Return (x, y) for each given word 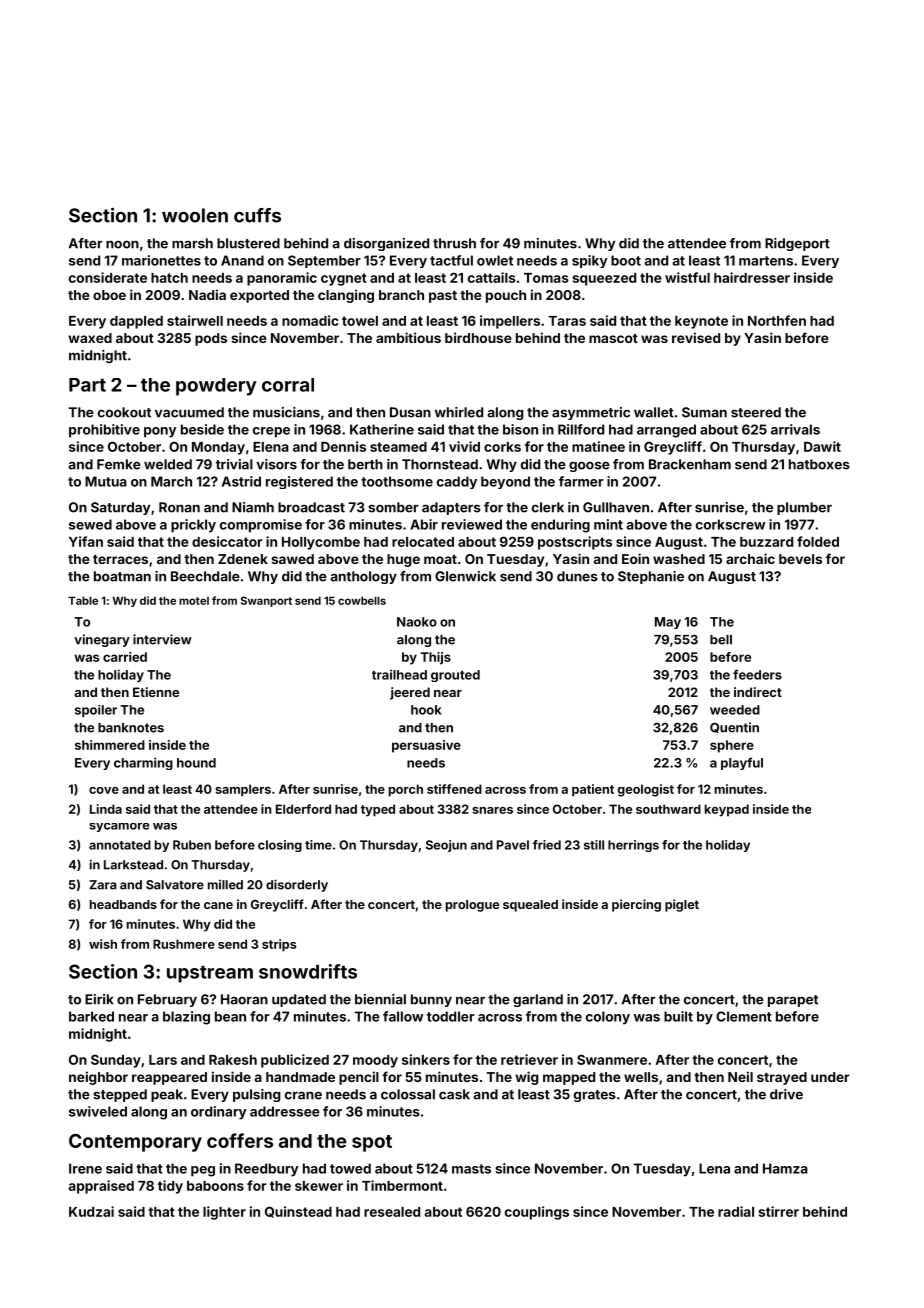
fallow (403, 1016)
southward (668, 809)
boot (626, 260)
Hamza (785, 1168)
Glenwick (465, 576)
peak (167, 1095)
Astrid (241, 481)
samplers (243, 790)
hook (426, 710)
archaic (750, 558)
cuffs (257, 215)
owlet (495, 260)
